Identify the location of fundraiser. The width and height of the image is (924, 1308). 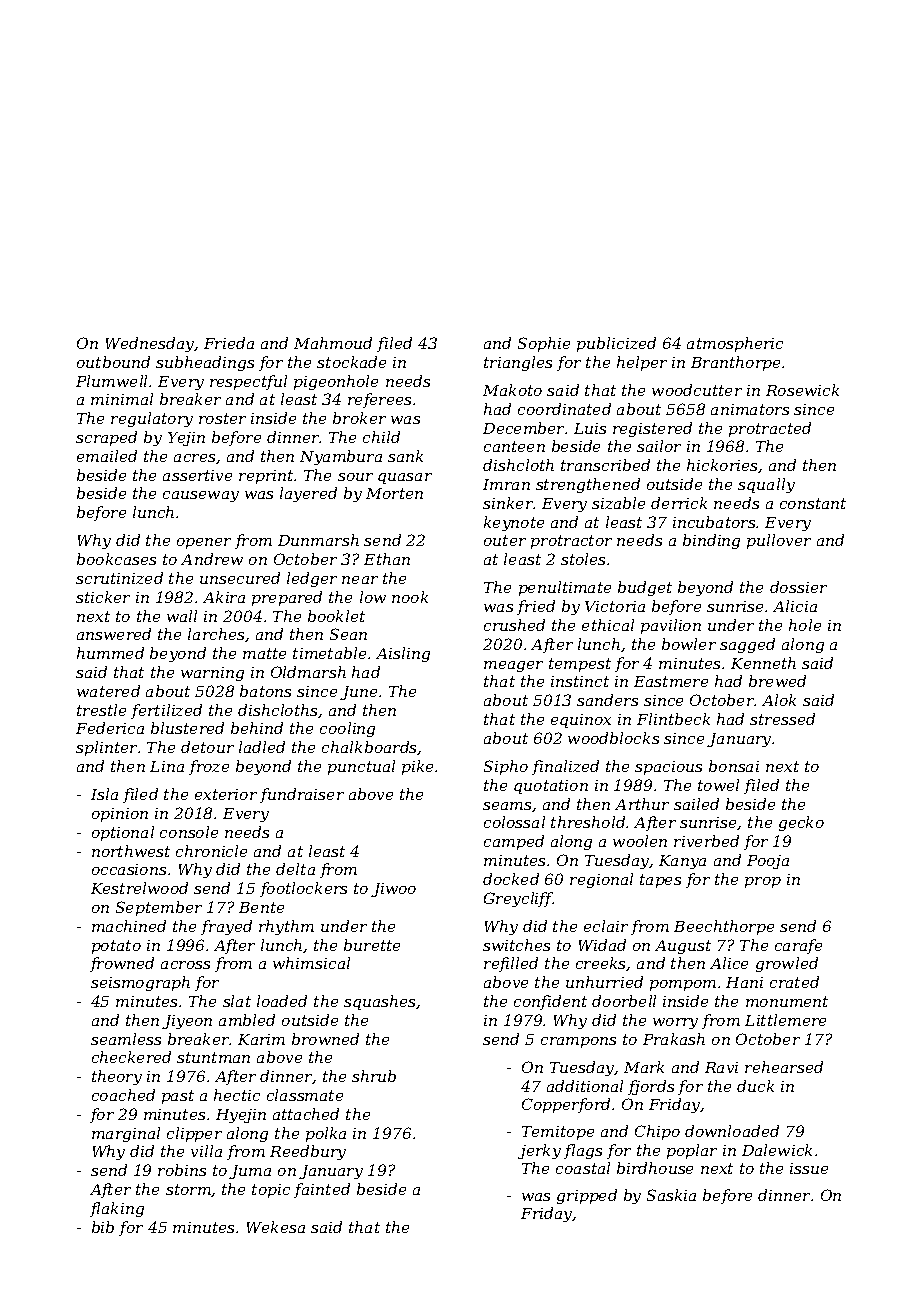
(302, 795).
